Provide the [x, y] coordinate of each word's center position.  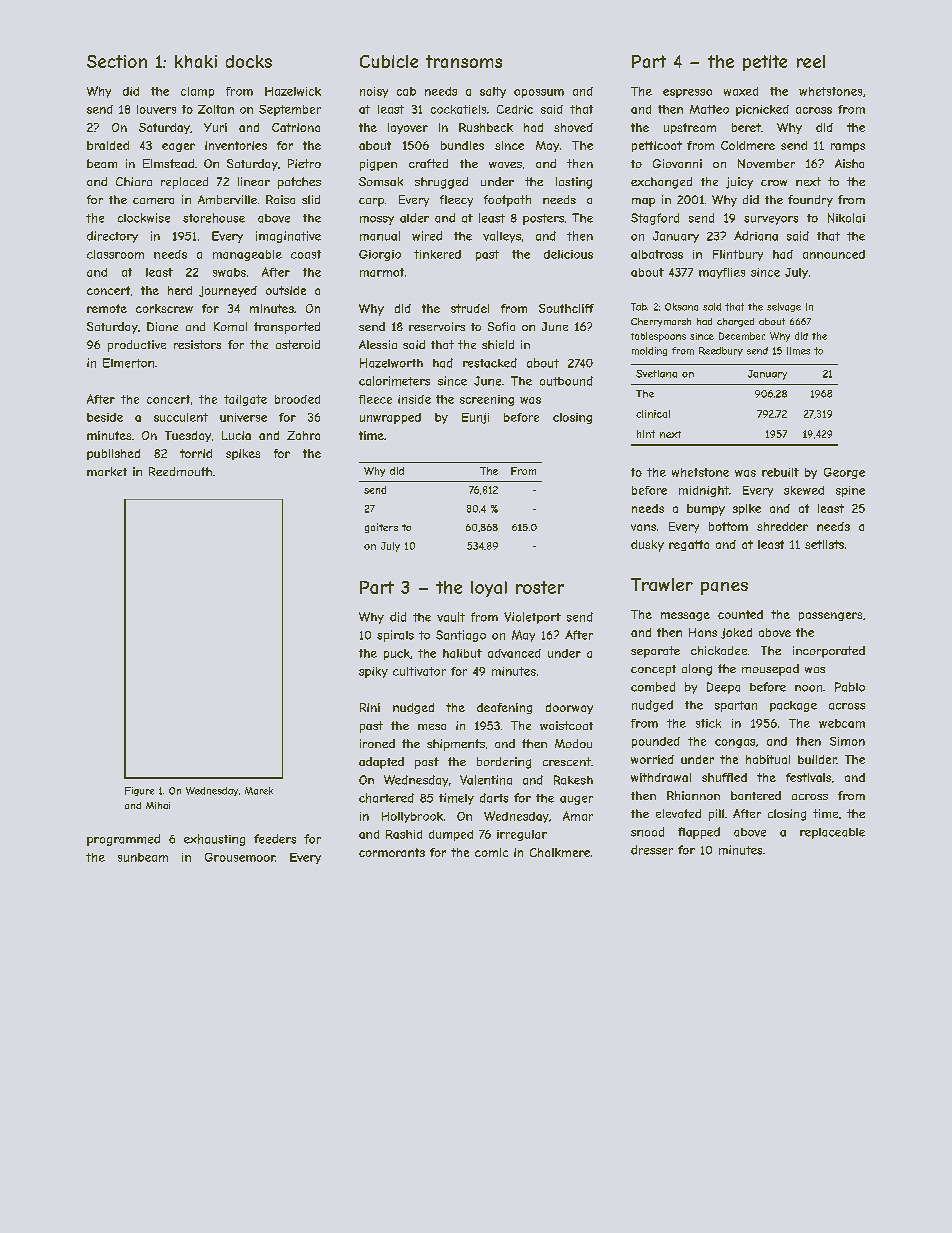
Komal [230, 326]
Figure [139, 791]
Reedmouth [180, 471]
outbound [566, 381]
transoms [464, 61]
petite [765, 63]
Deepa [723, 688]
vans [643, 527]
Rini [370, 707]
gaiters [381, 528]
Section [117, 61]
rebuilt [780, 472]
